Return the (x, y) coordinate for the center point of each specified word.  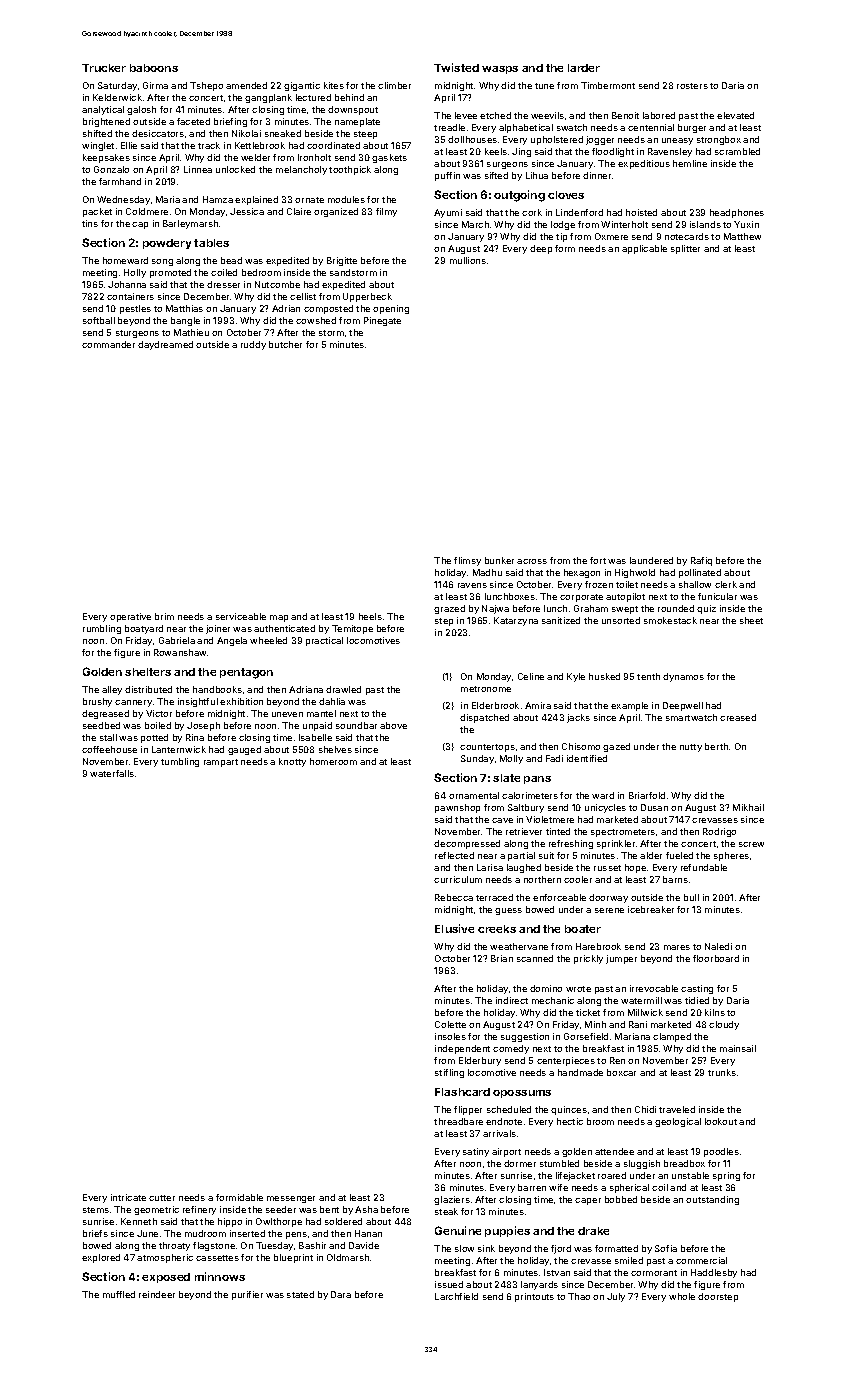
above (393, 725)
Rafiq (701, 561)
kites (334, 85)
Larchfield (456, 1296)
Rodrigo (719, 832)
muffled (119, 1294)
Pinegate (382, 321)
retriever (524, 831)
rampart (221, 763)
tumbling (180, 762)
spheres (731, 856)
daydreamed (165, 345)
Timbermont (608, 85)
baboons (154, 68)
